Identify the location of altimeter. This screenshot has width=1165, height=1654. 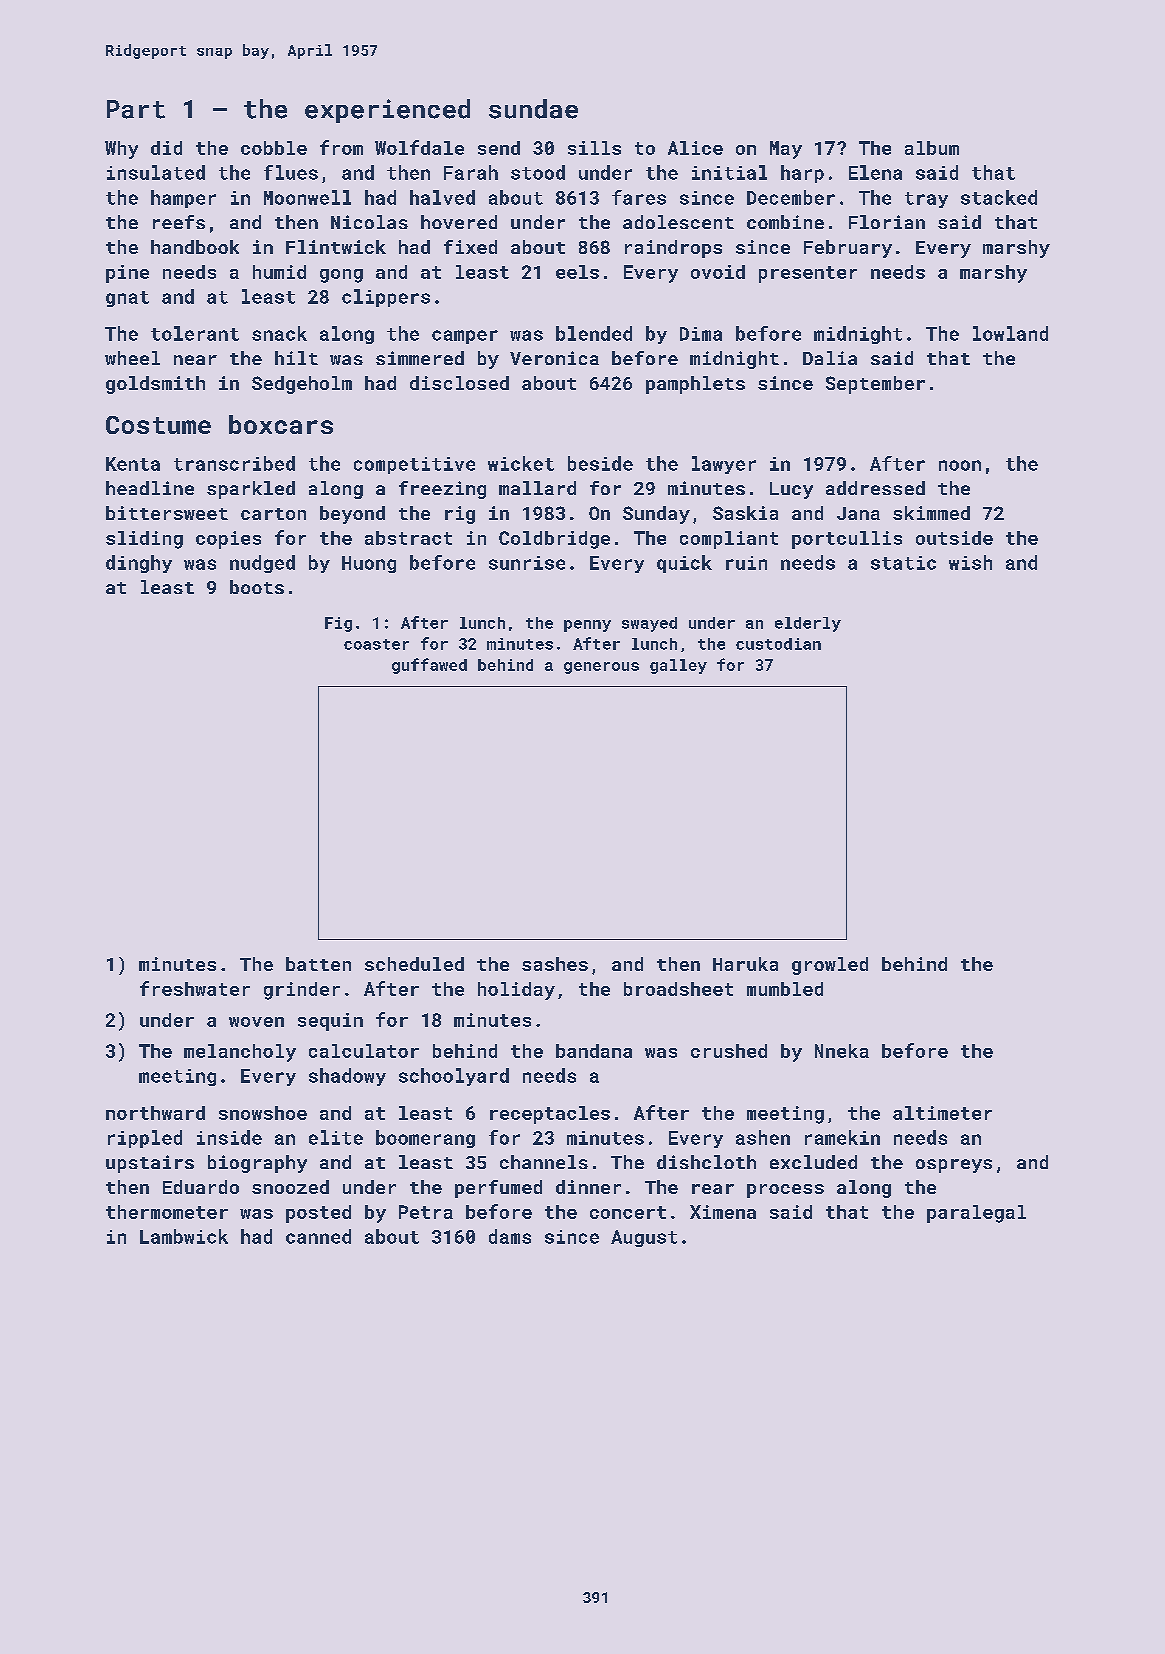
(942, 1113).
